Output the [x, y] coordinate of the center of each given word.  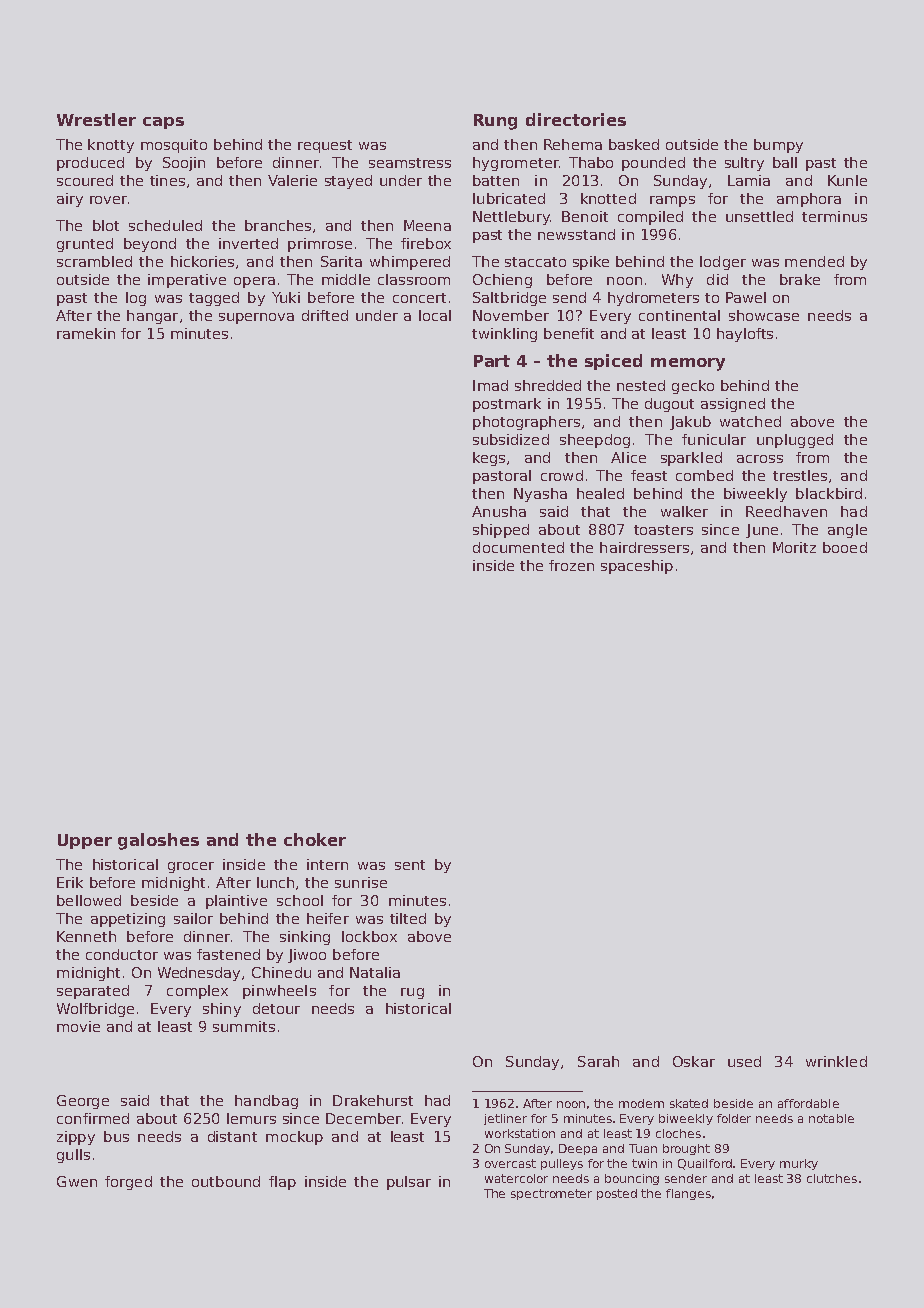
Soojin [184, 164]
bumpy [778, 146]
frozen [571, 565]
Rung [495, 122]
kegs [489, 459]
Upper [85, 841]
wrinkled [836, 1061]
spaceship [637, 567]
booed [845, 547]
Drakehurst [373, 1100]
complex [197, 992]
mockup [294, 1138]
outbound [226, 1181]
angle [847, 531]
